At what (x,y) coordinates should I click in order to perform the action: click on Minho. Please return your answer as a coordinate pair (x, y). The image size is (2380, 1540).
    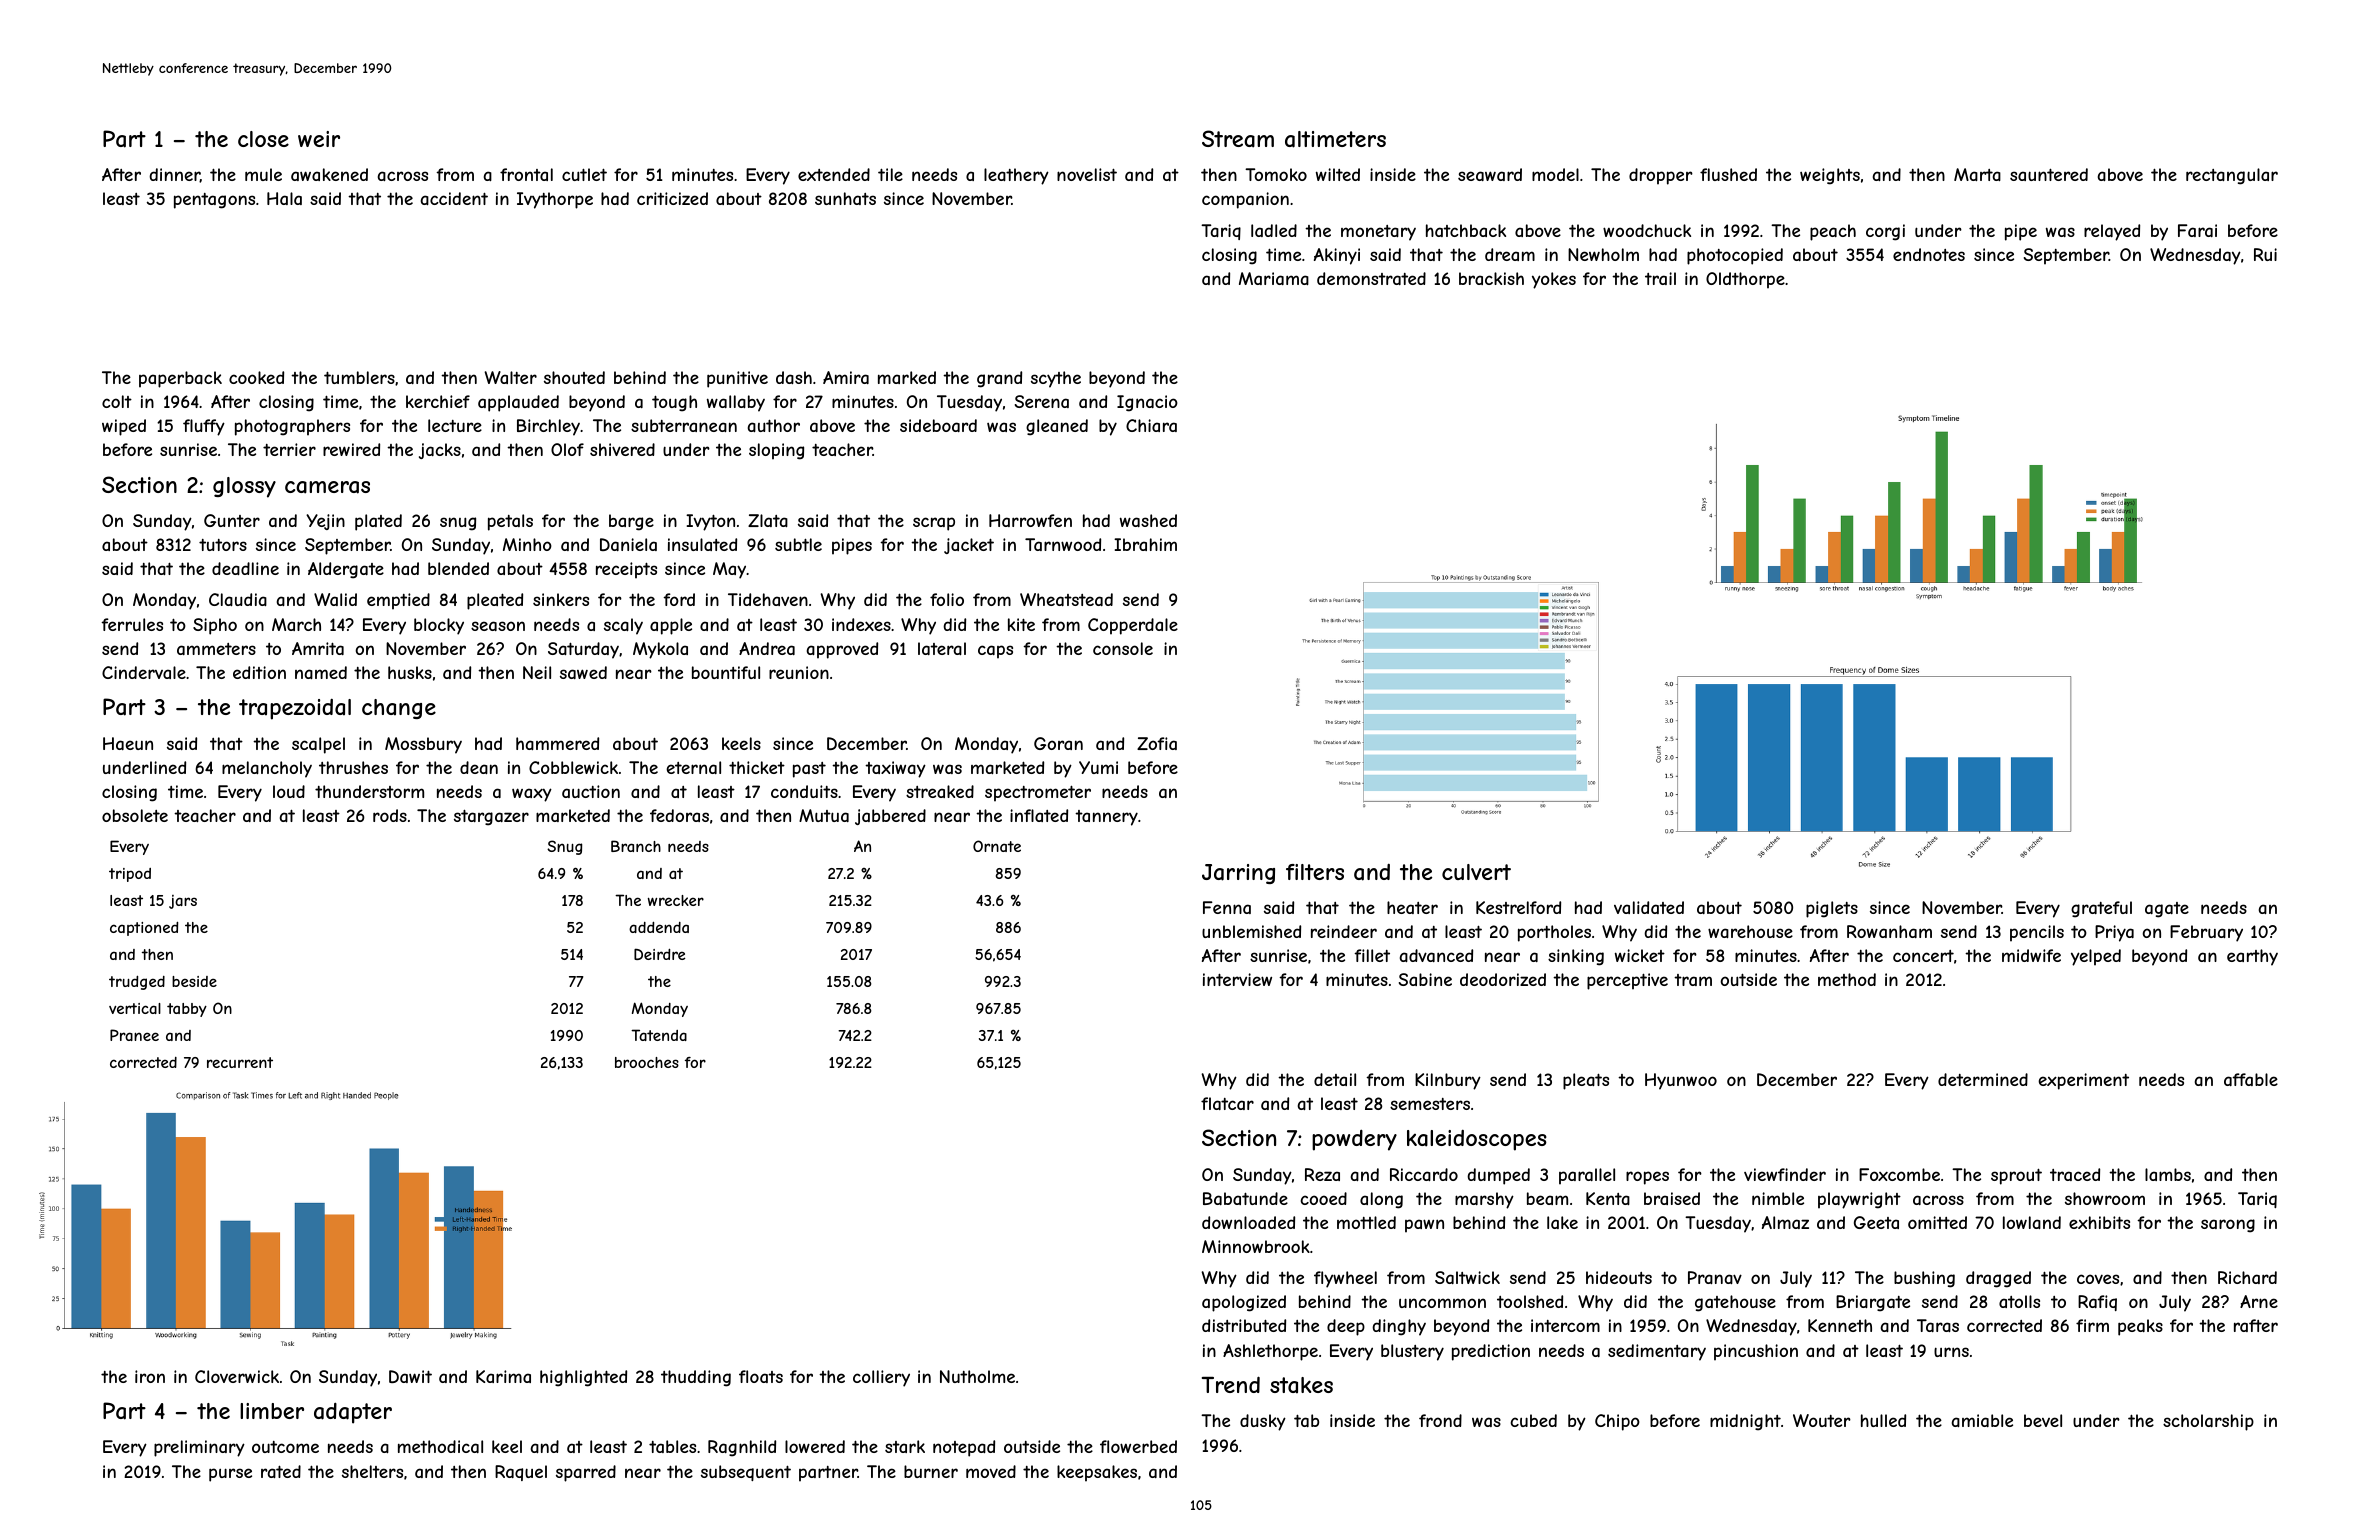
    Looking at the image, I should click on (527, 544).
